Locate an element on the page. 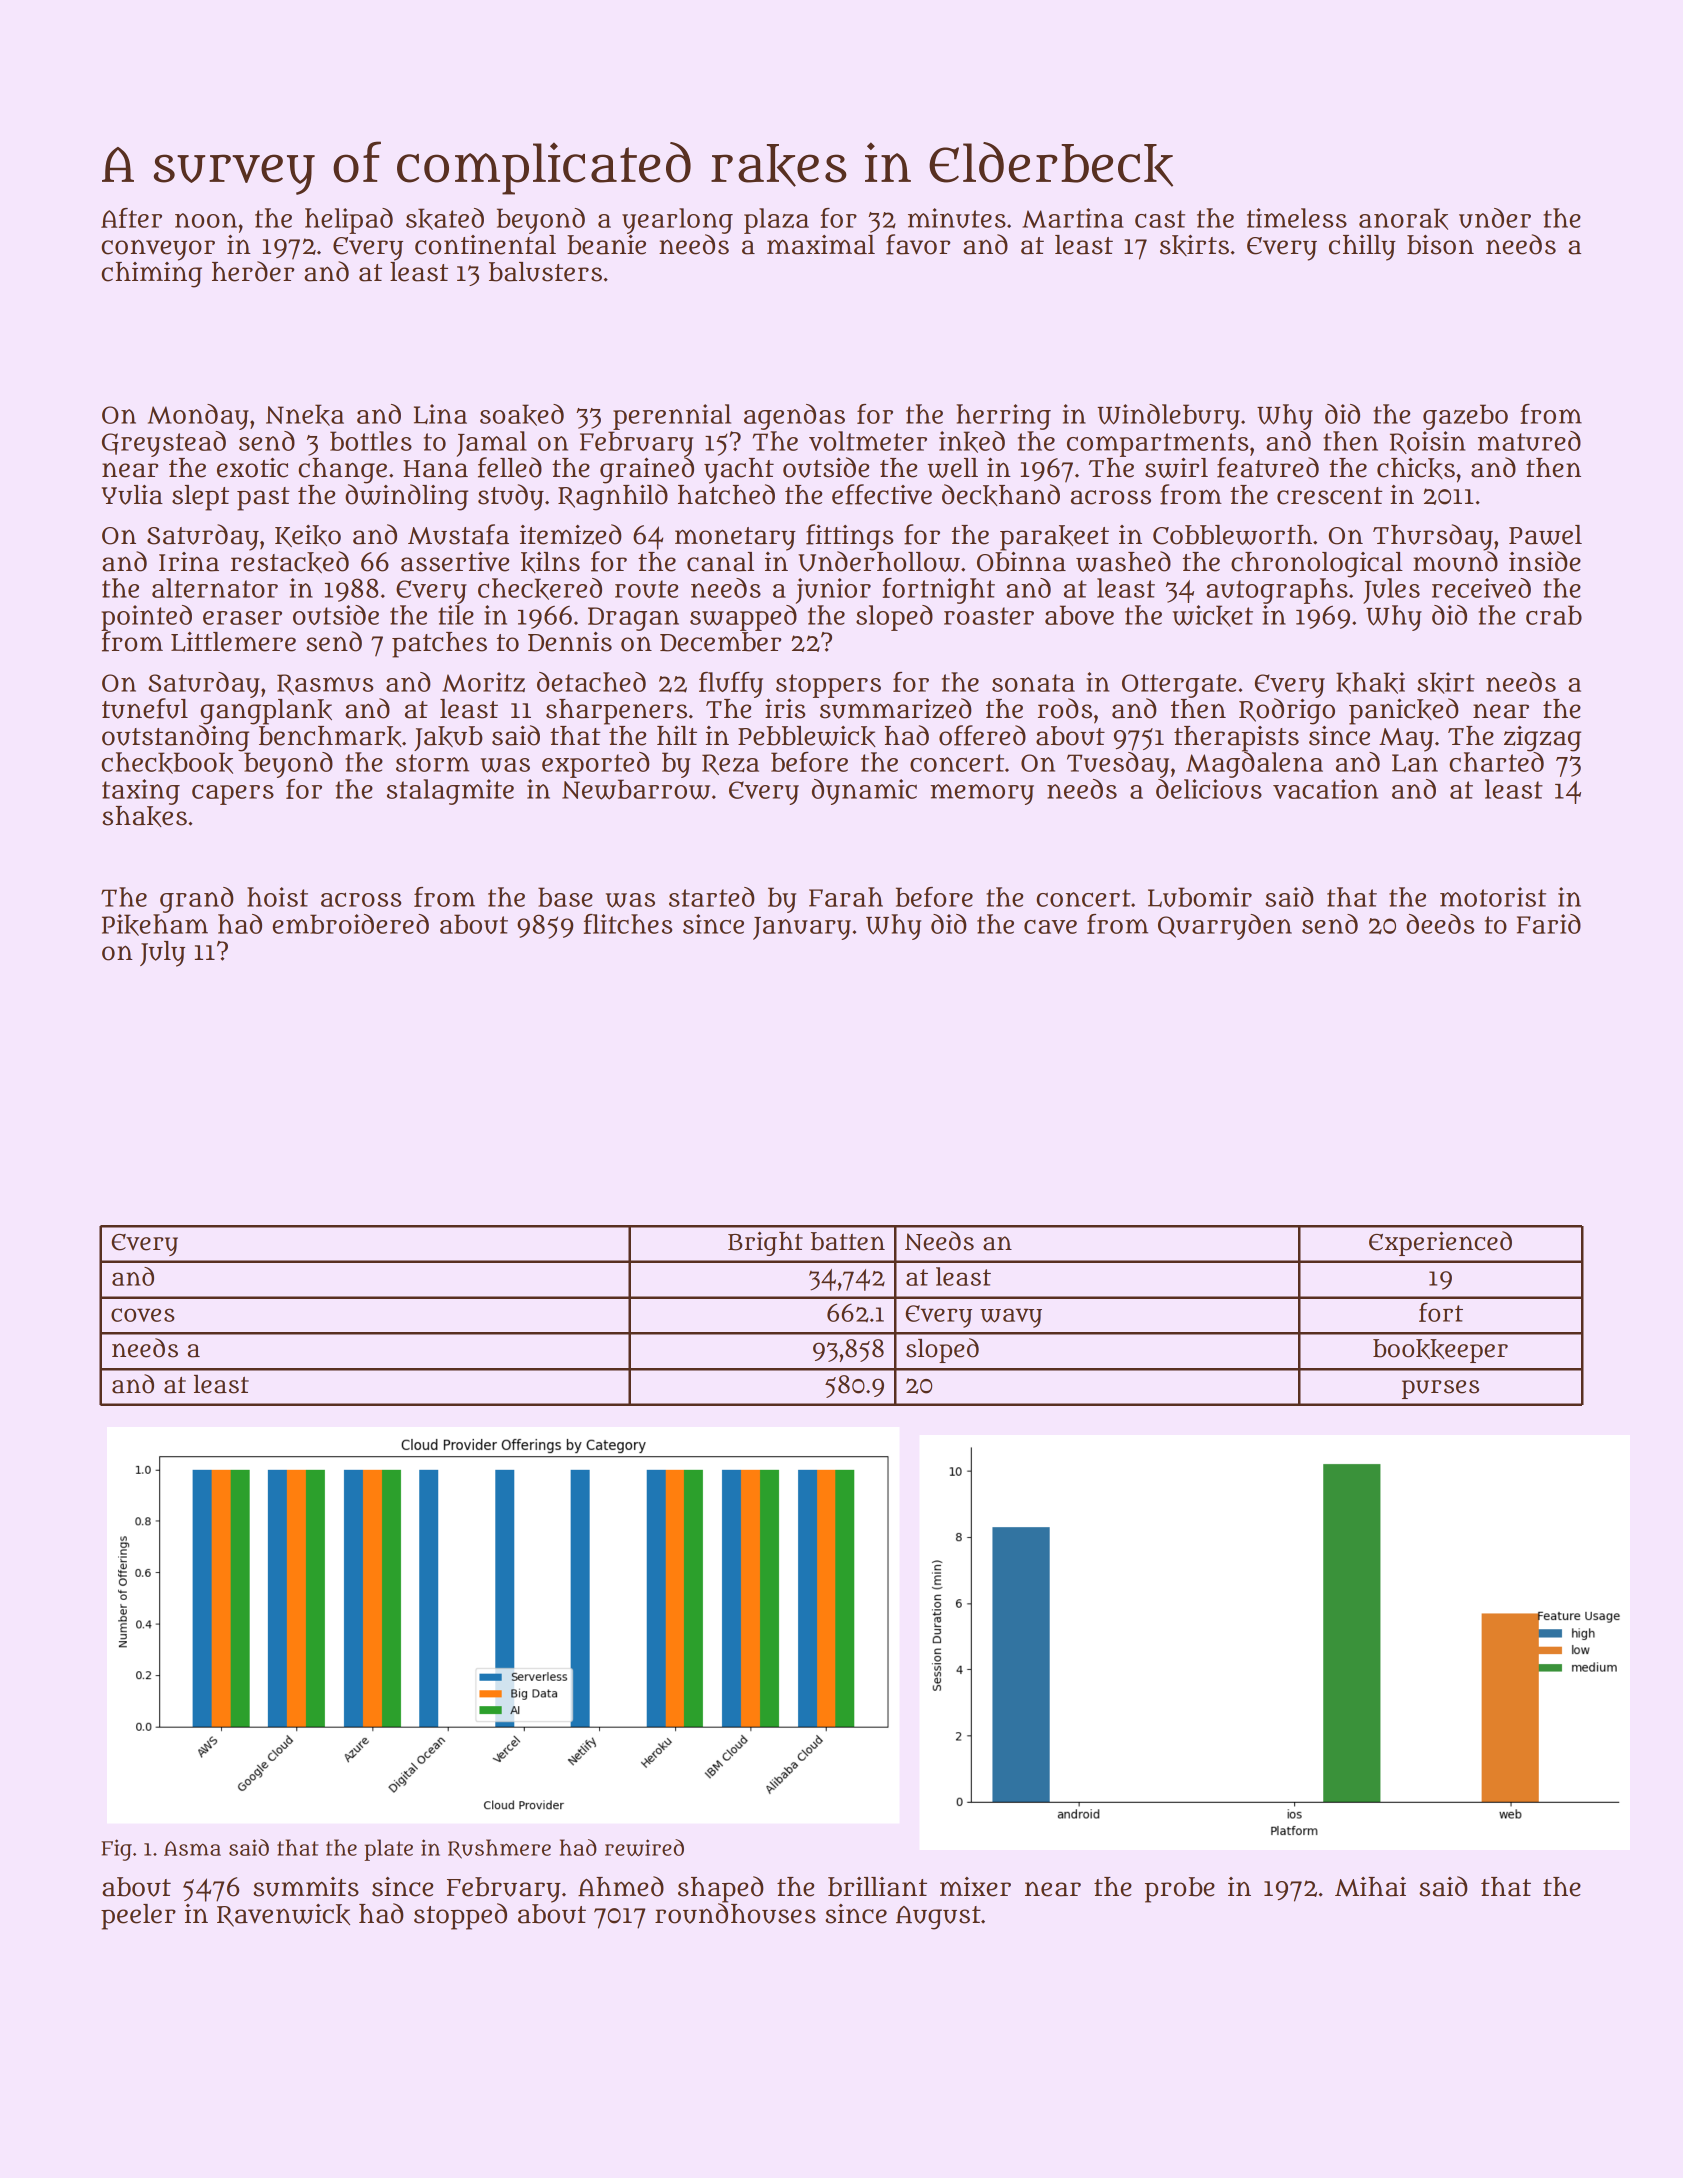 The height and width of the image is (2178, 1683). capers is located at coordinates (233, 794).
